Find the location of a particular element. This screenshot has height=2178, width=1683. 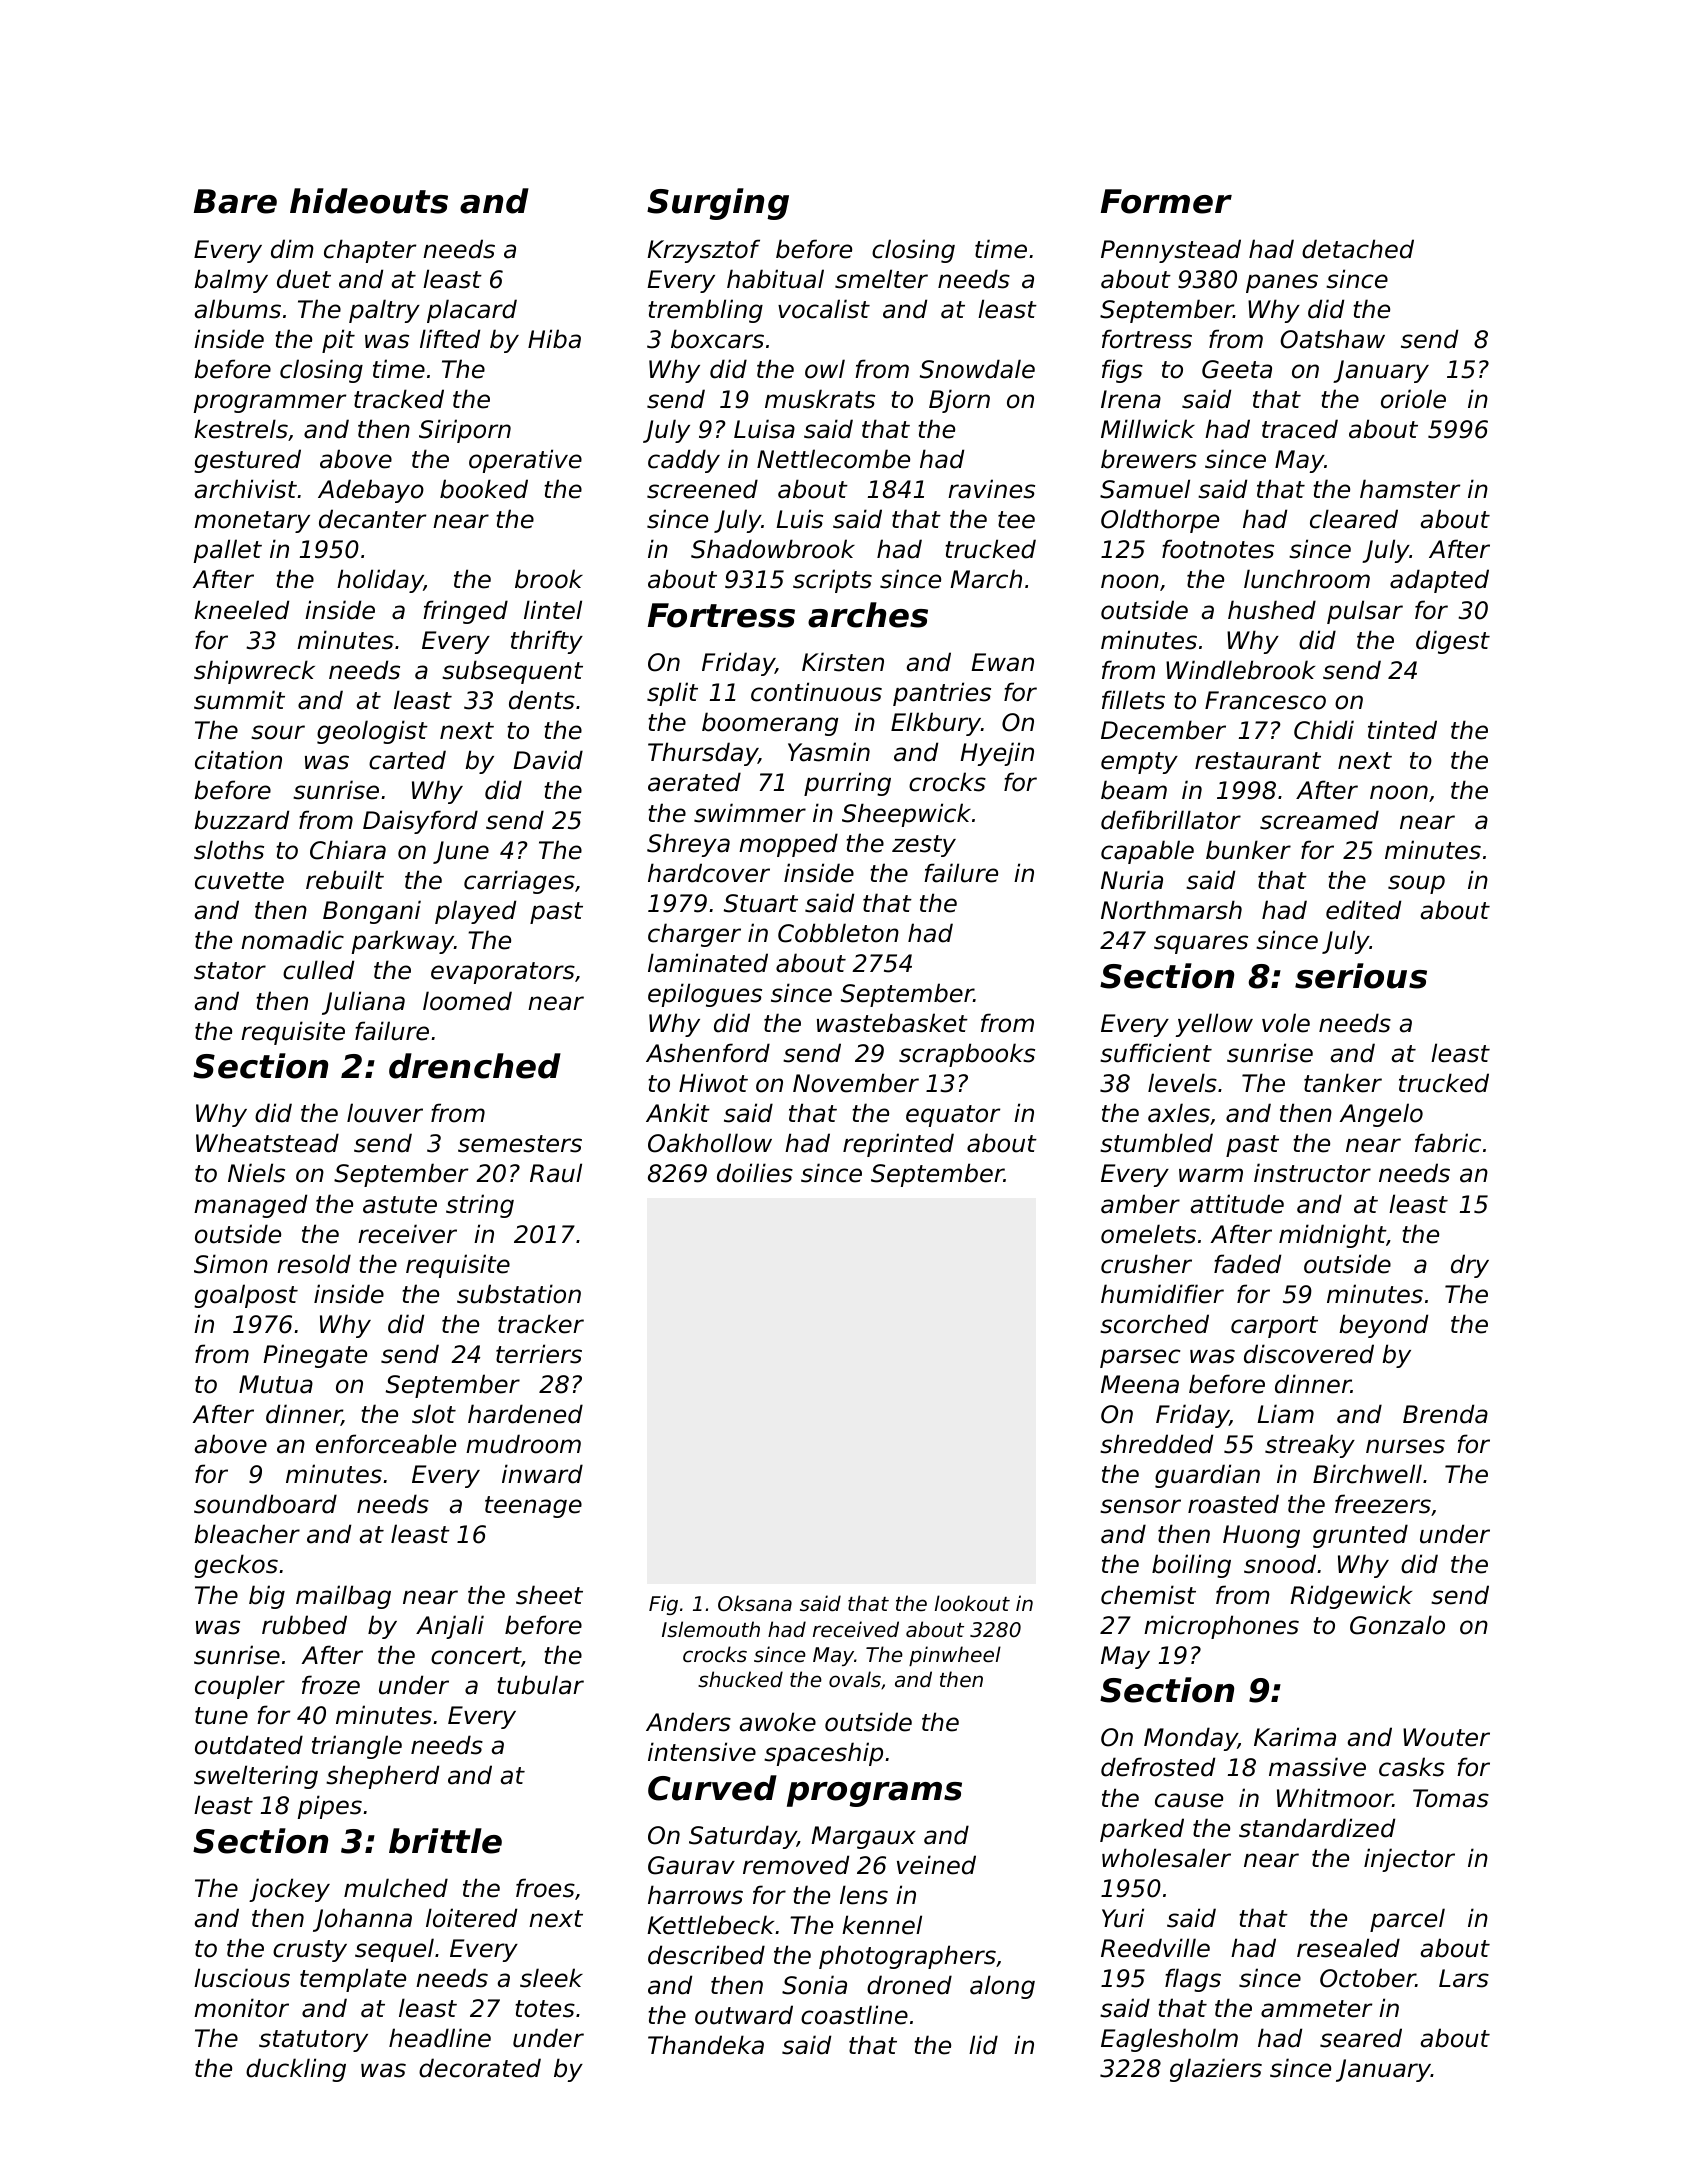

dim is located at coordinates (292, 249).
